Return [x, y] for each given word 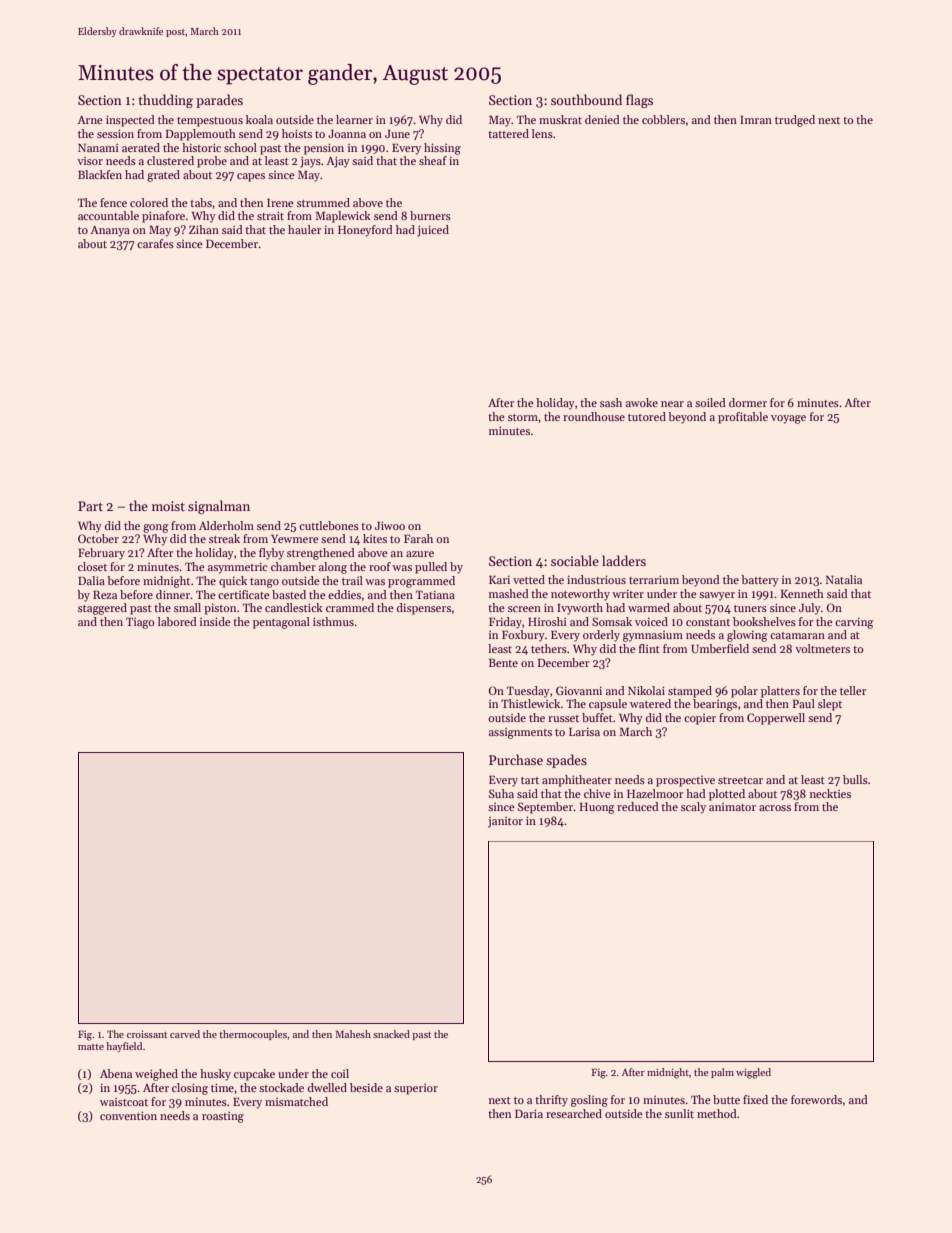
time [222, 1087]
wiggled [753, 1073]
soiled [710, 402]
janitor [505, 822]
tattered [508, 133]
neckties [830, 793]
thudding [165, 101]
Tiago [140, 623]
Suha [501, 793]
